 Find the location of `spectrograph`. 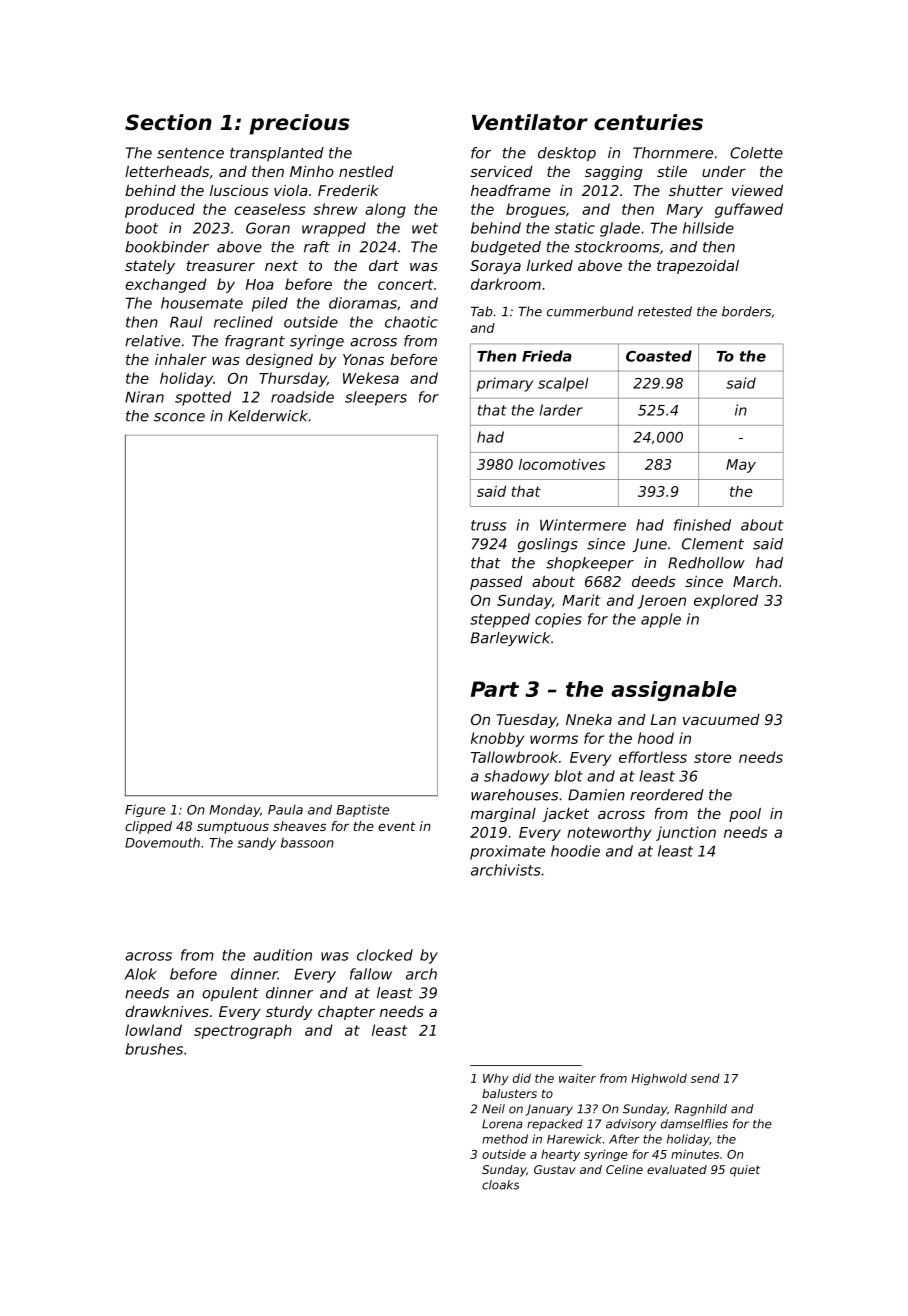

spectrograph is located at coordinates (243, 1031).
